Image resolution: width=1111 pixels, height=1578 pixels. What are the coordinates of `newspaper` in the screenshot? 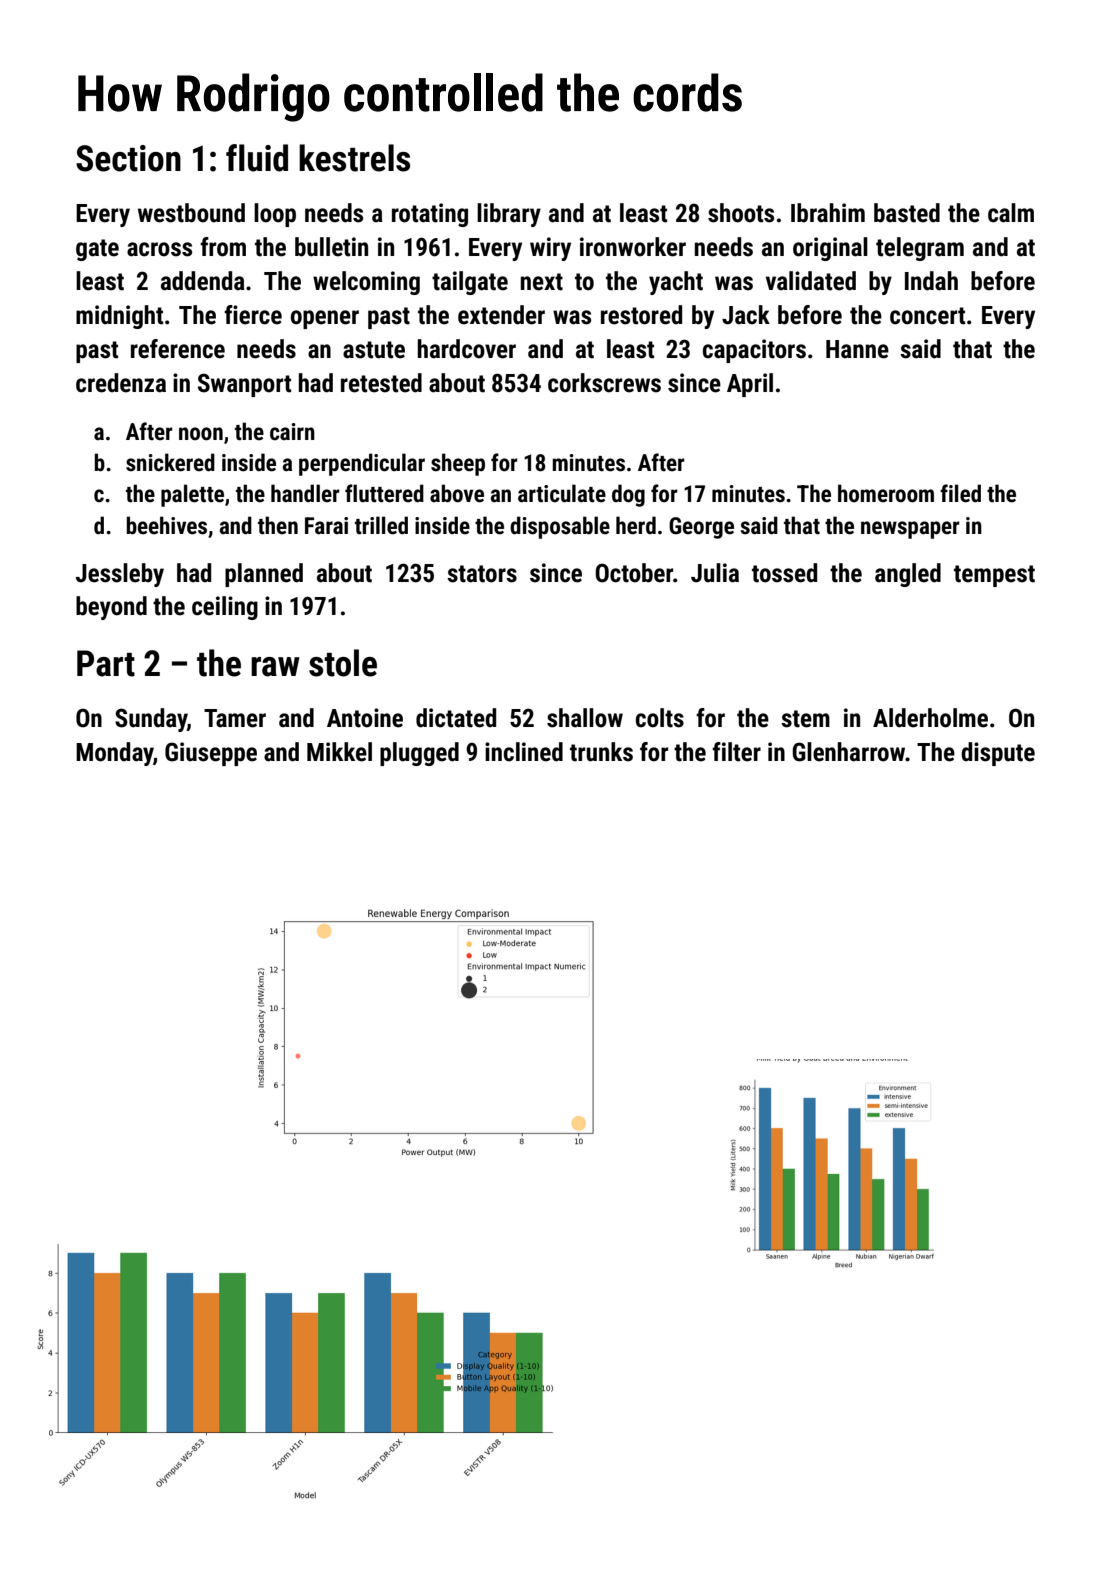 It's located at (910, 530).
